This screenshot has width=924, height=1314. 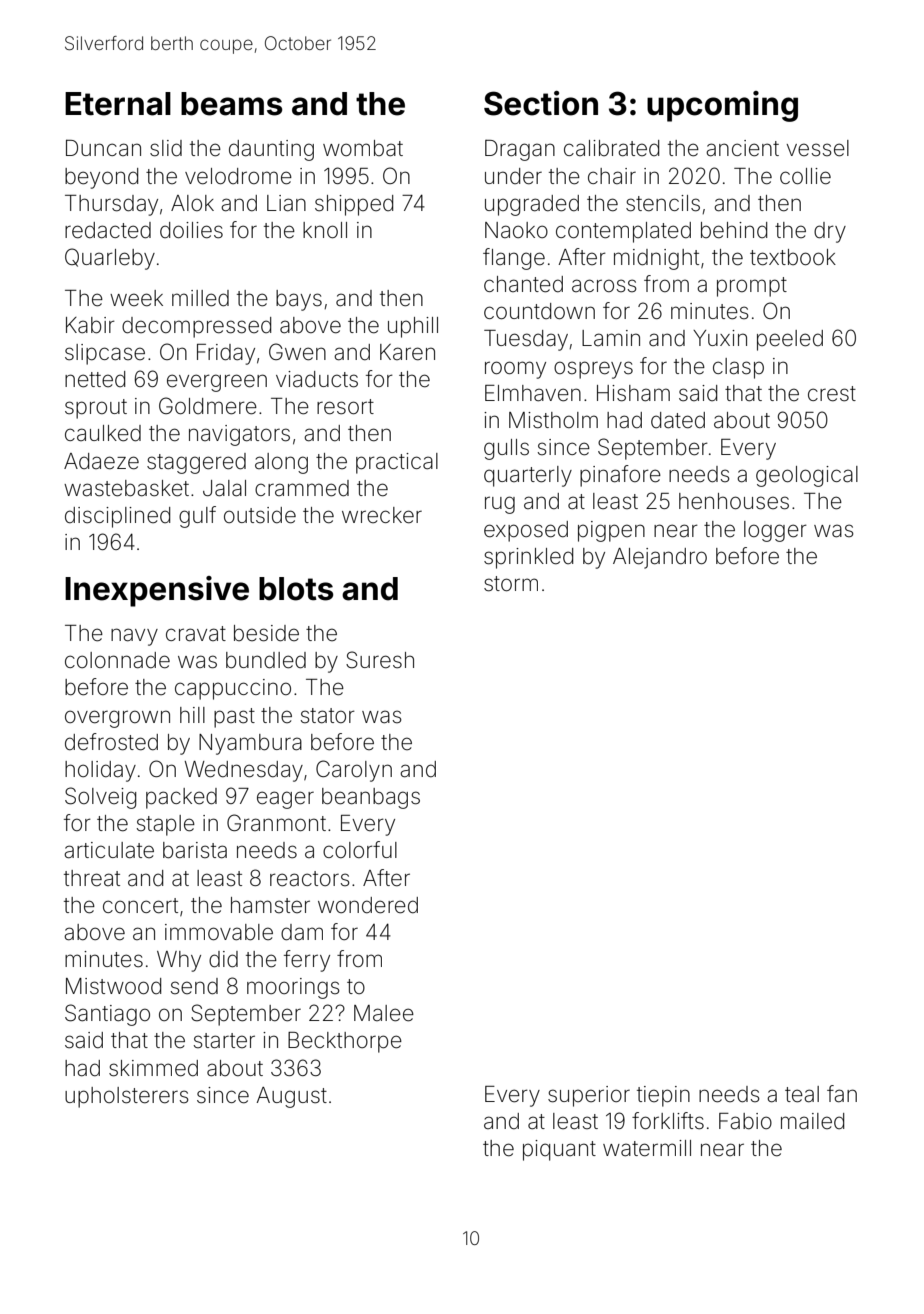 I want to click on roomy, so click(x=515, y=370).
